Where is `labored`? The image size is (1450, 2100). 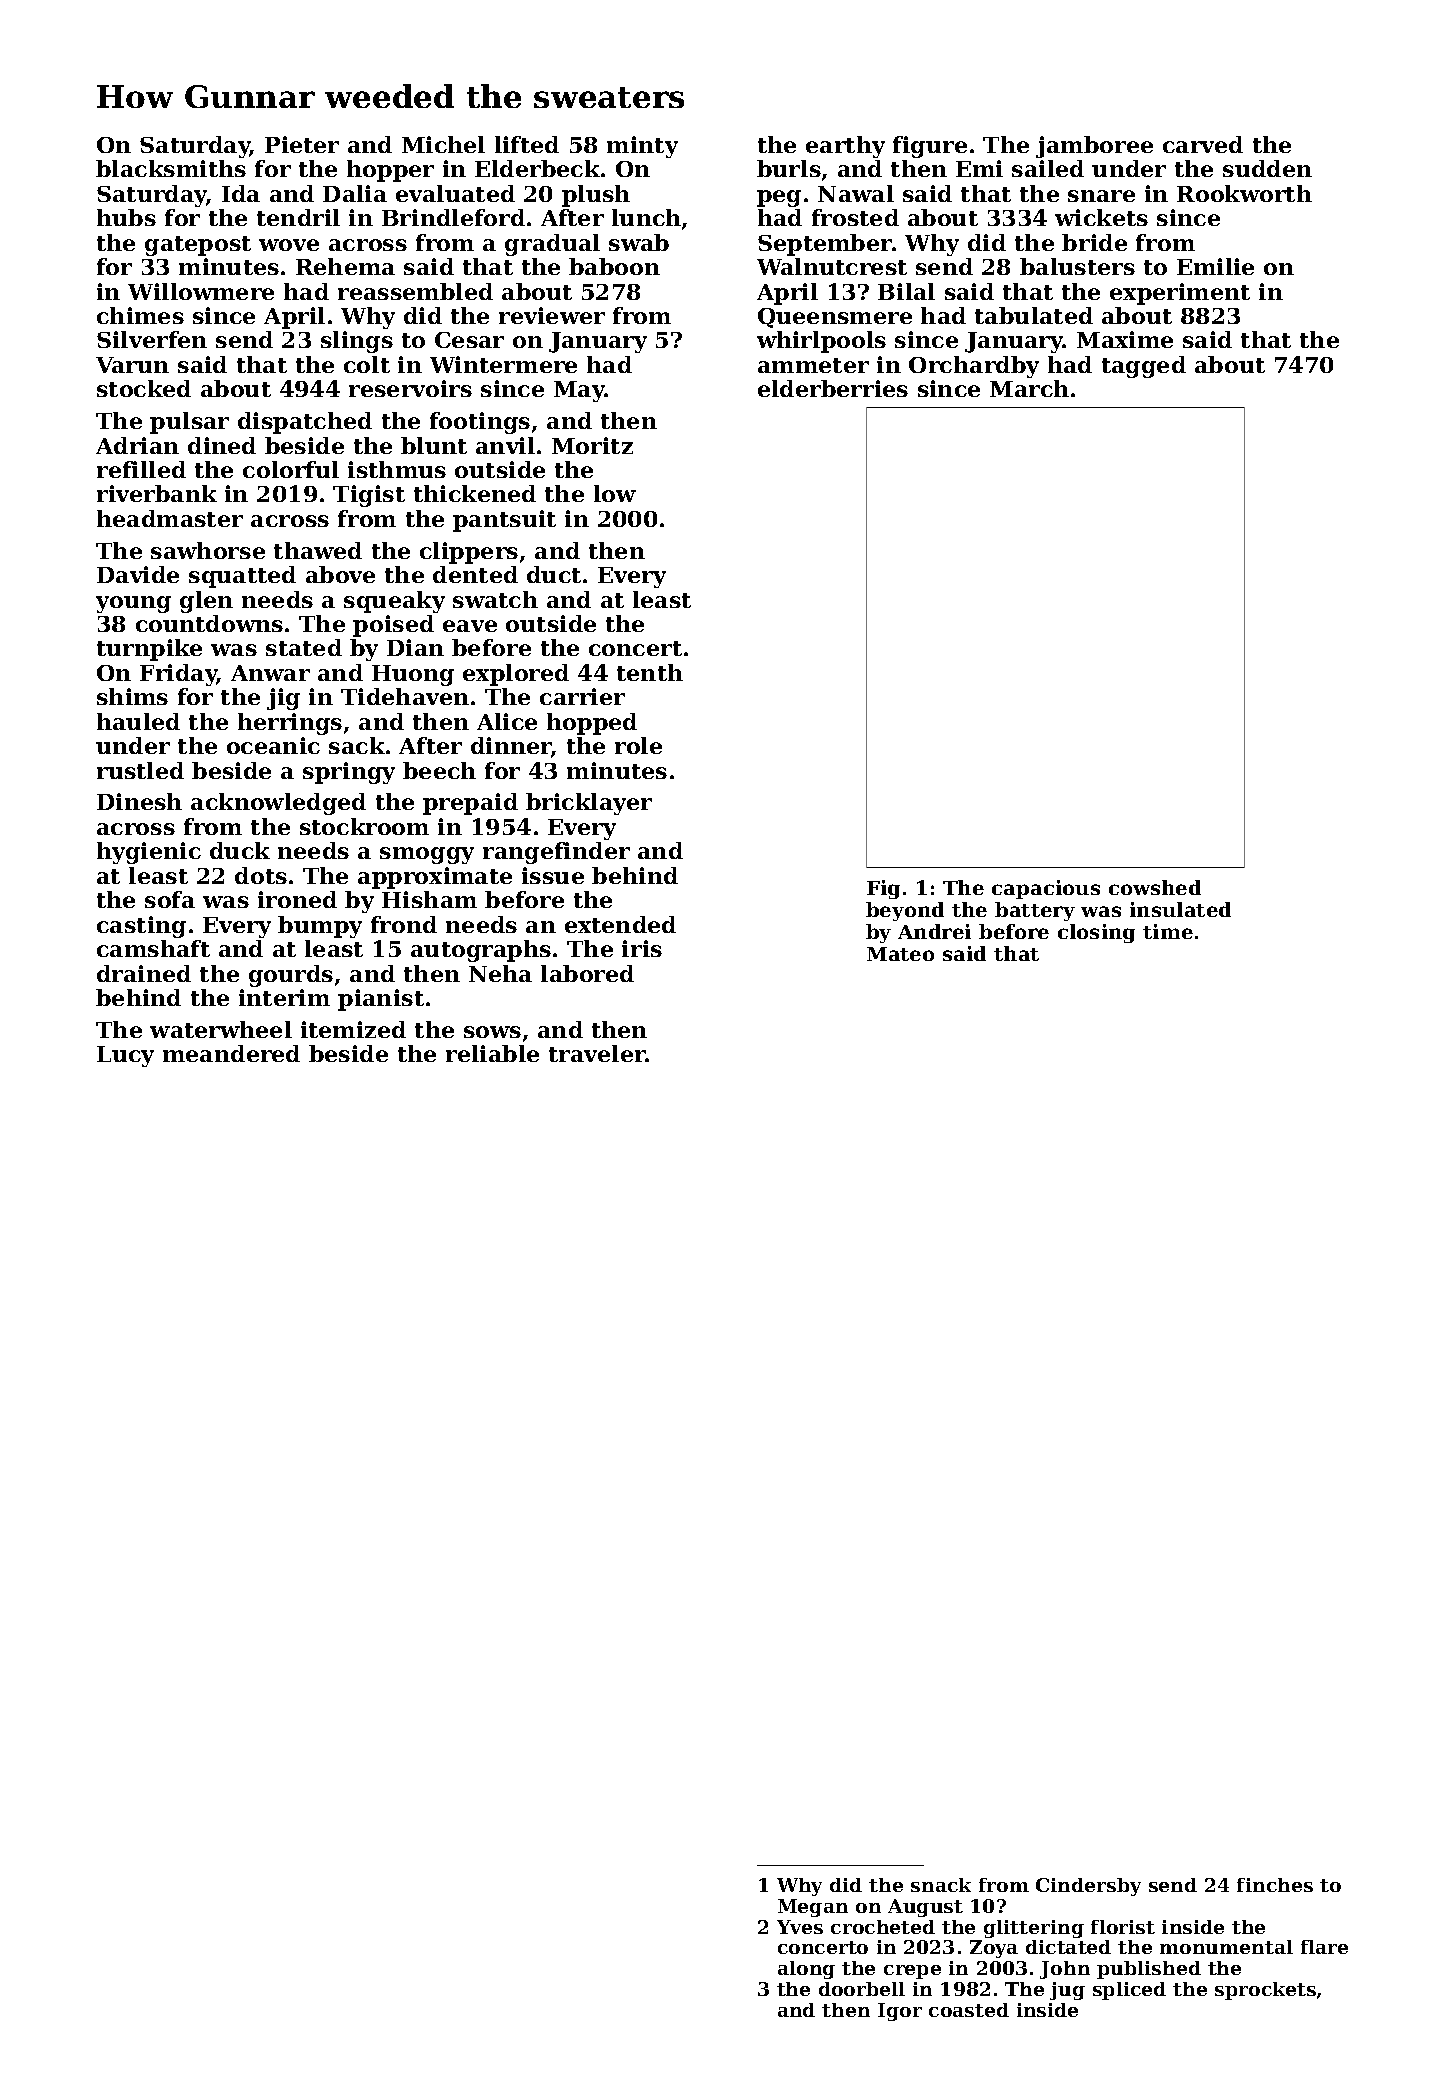 labored is located at coordinates (587, 973).
